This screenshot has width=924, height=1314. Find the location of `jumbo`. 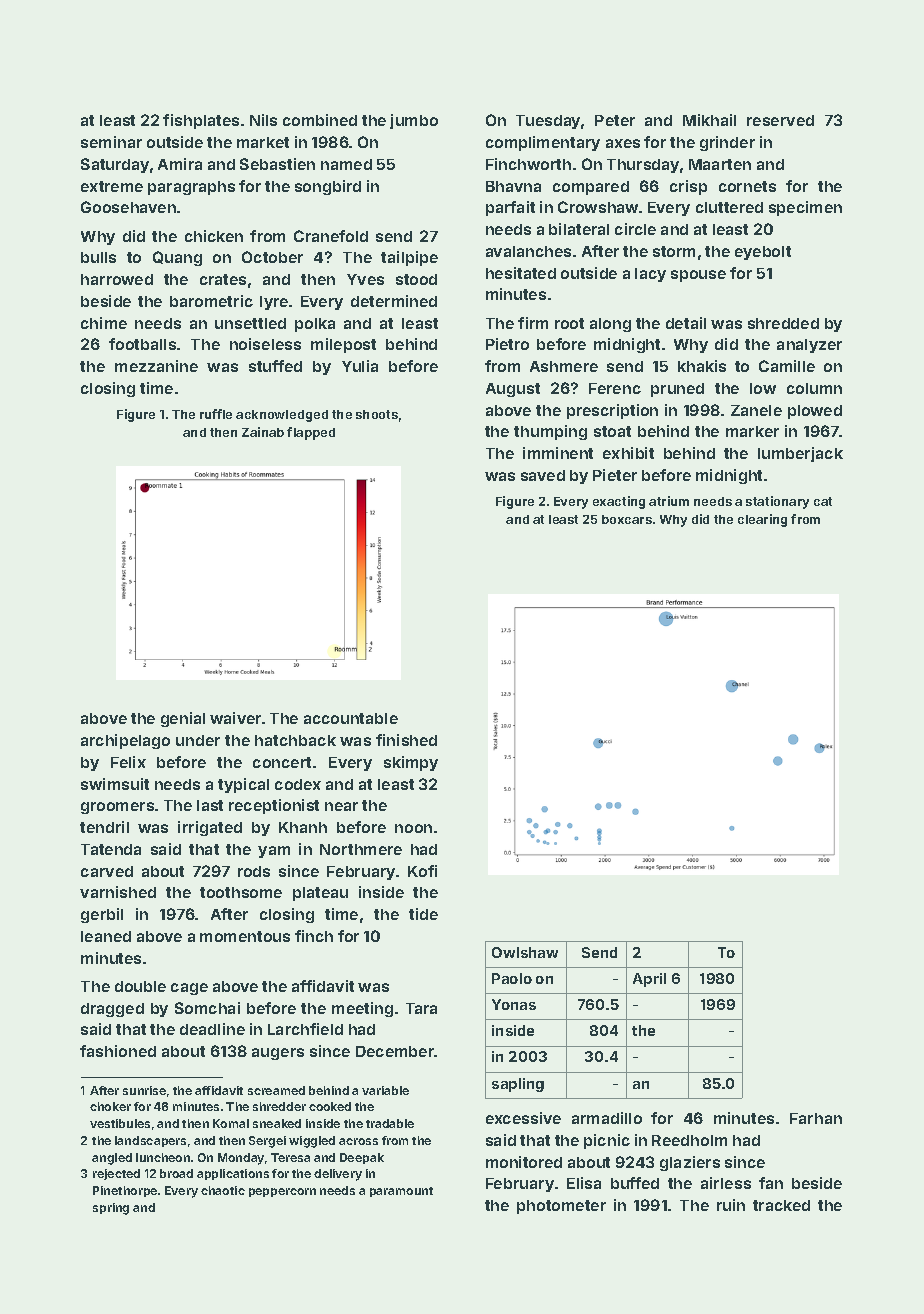

jumbo is located at coordinates (414, 121).
